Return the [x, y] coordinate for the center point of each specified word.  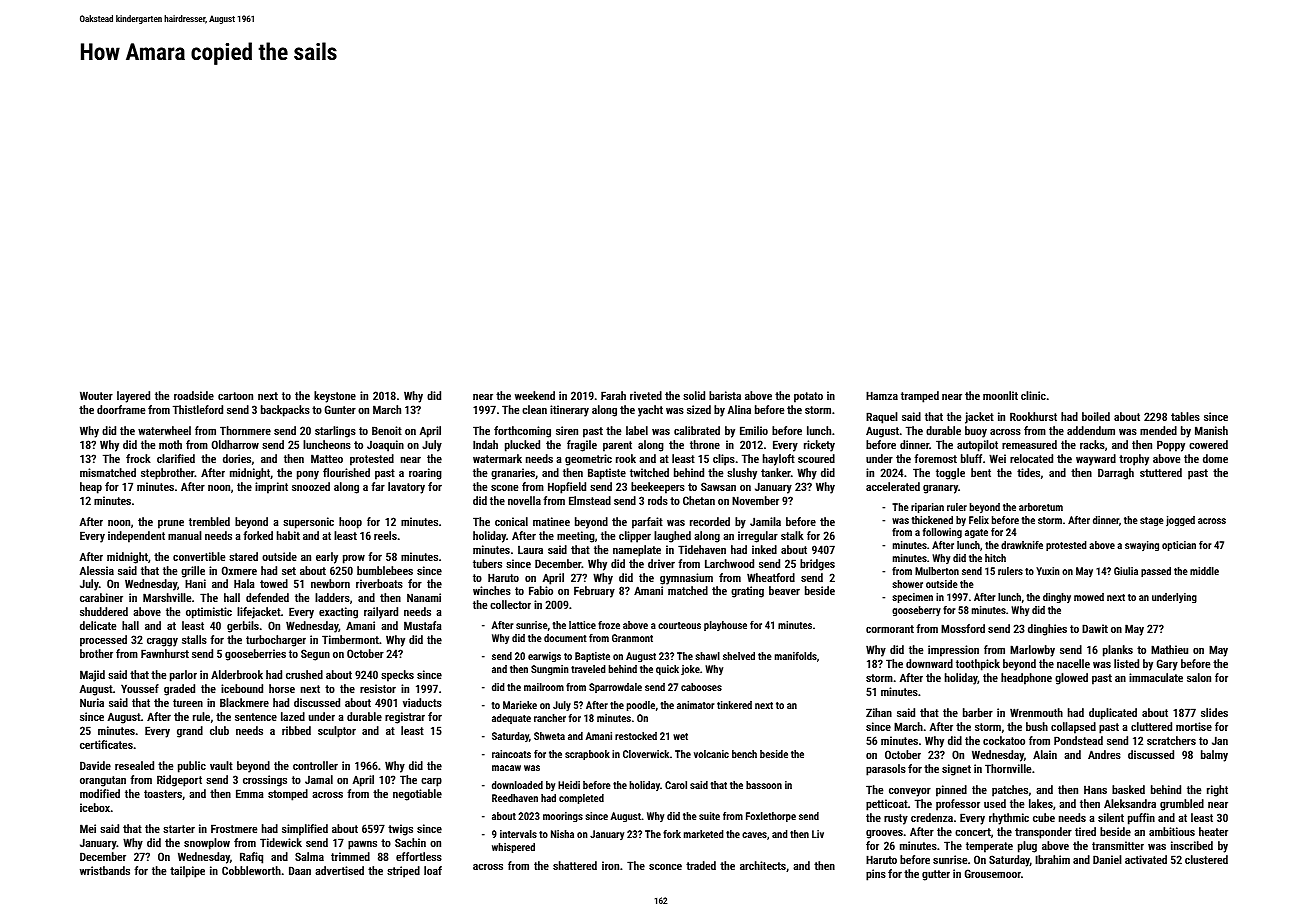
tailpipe [187, 872]
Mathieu [1169, 649]
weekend [535, 395]
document [565, 638]
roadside [194, 395]
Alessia [97, 570]
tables [1185, 416]
